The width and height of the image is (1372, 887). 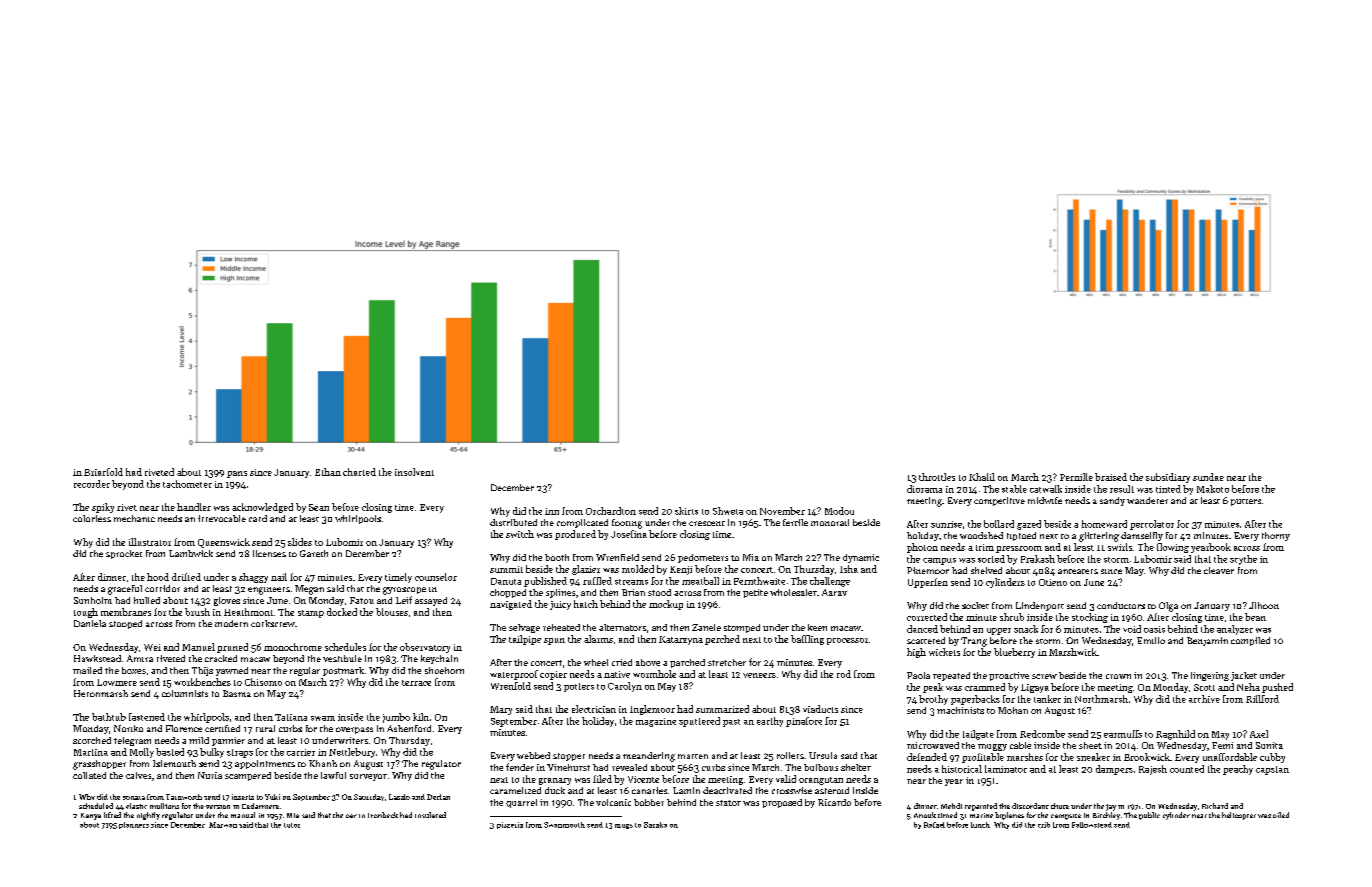 What do you see at coordinates (292, 825) in the image?
I see `tutor` at bounding box center [292, 825].
